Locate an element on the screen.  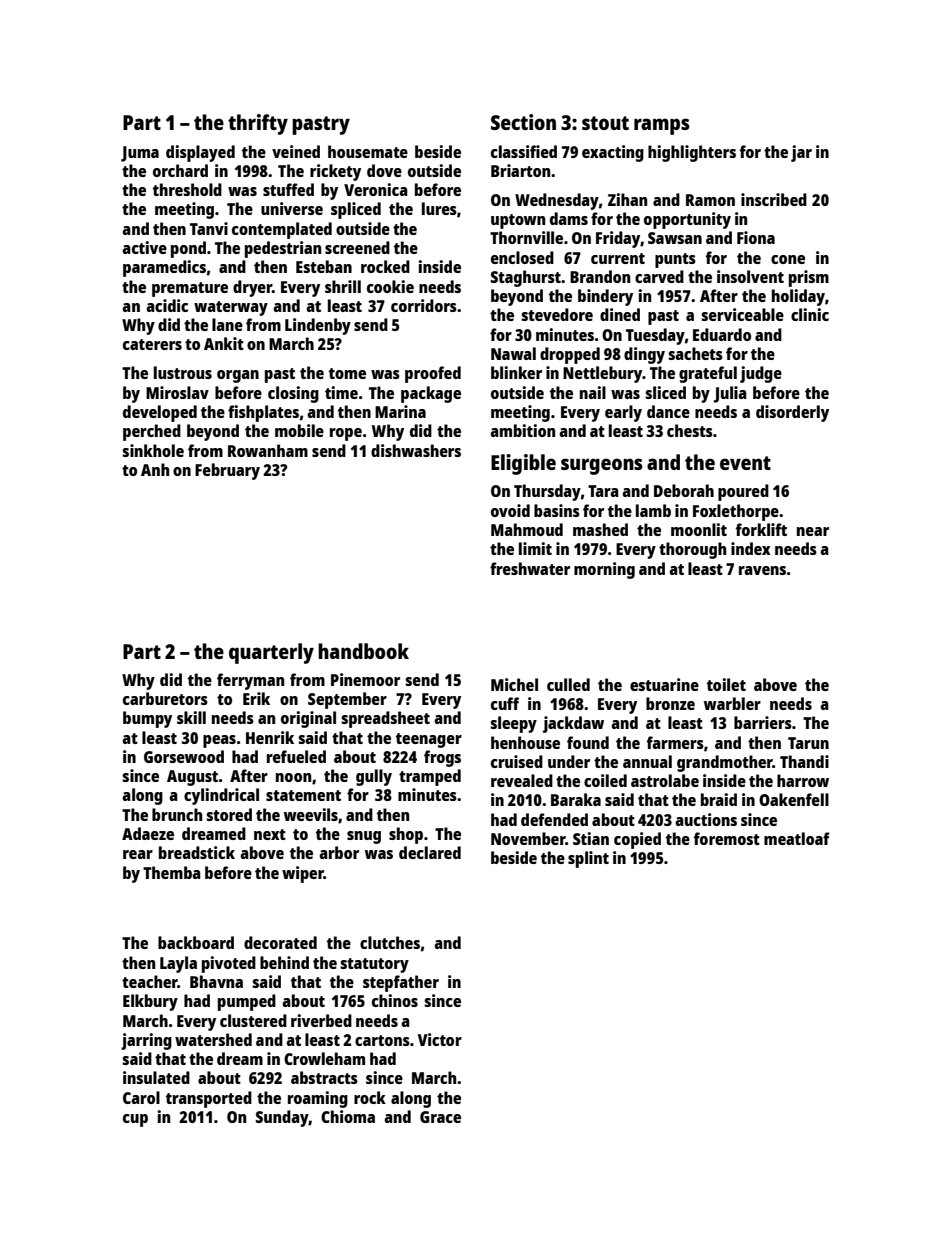
Julia is located at coordinates (730, 394).
